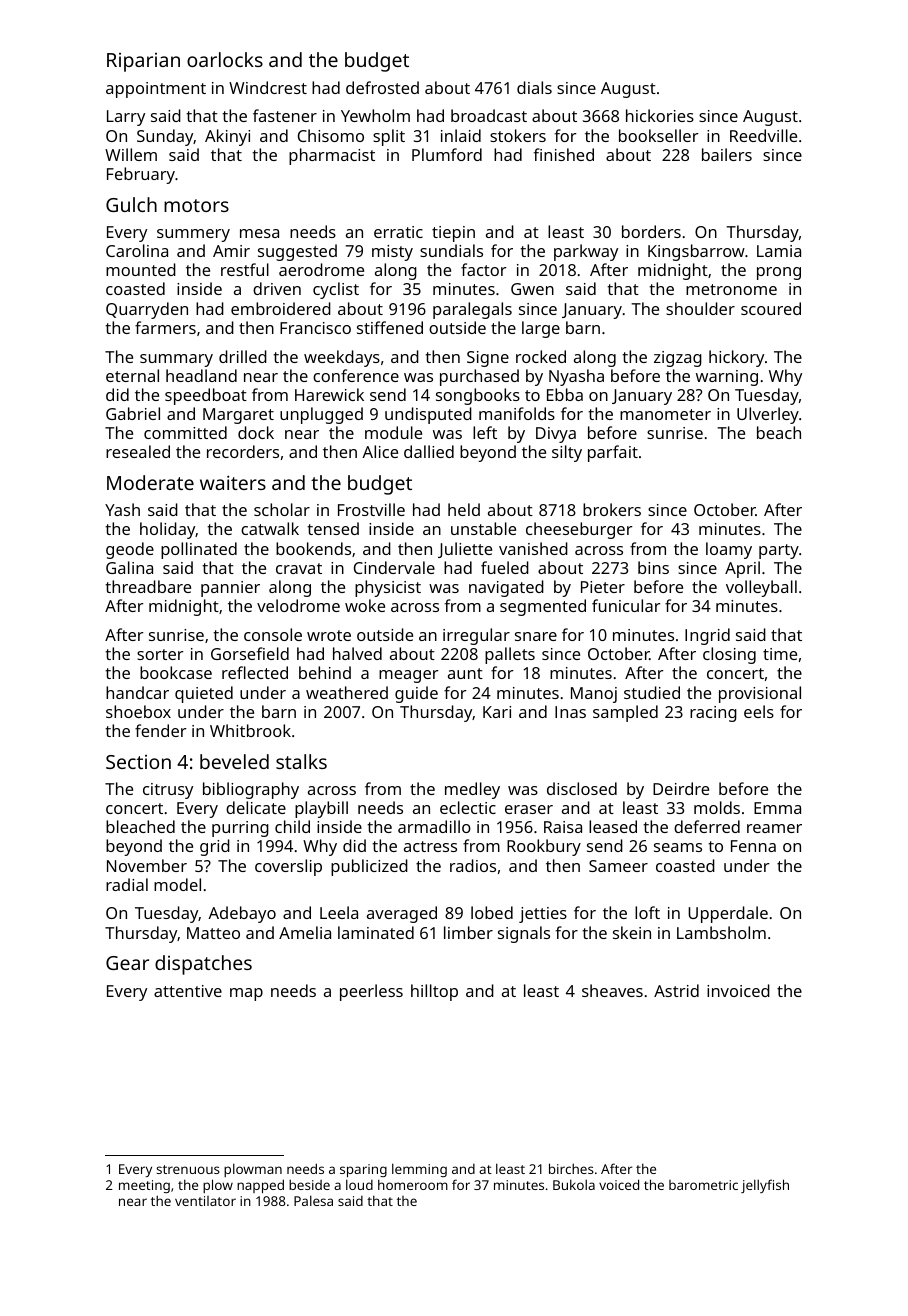 Image resolution: width=908 pixels, height=1316 pixels. What do you see at coordinates (336, 290) in the page?
I see `cyclist` at bounding box center [336, 290].
